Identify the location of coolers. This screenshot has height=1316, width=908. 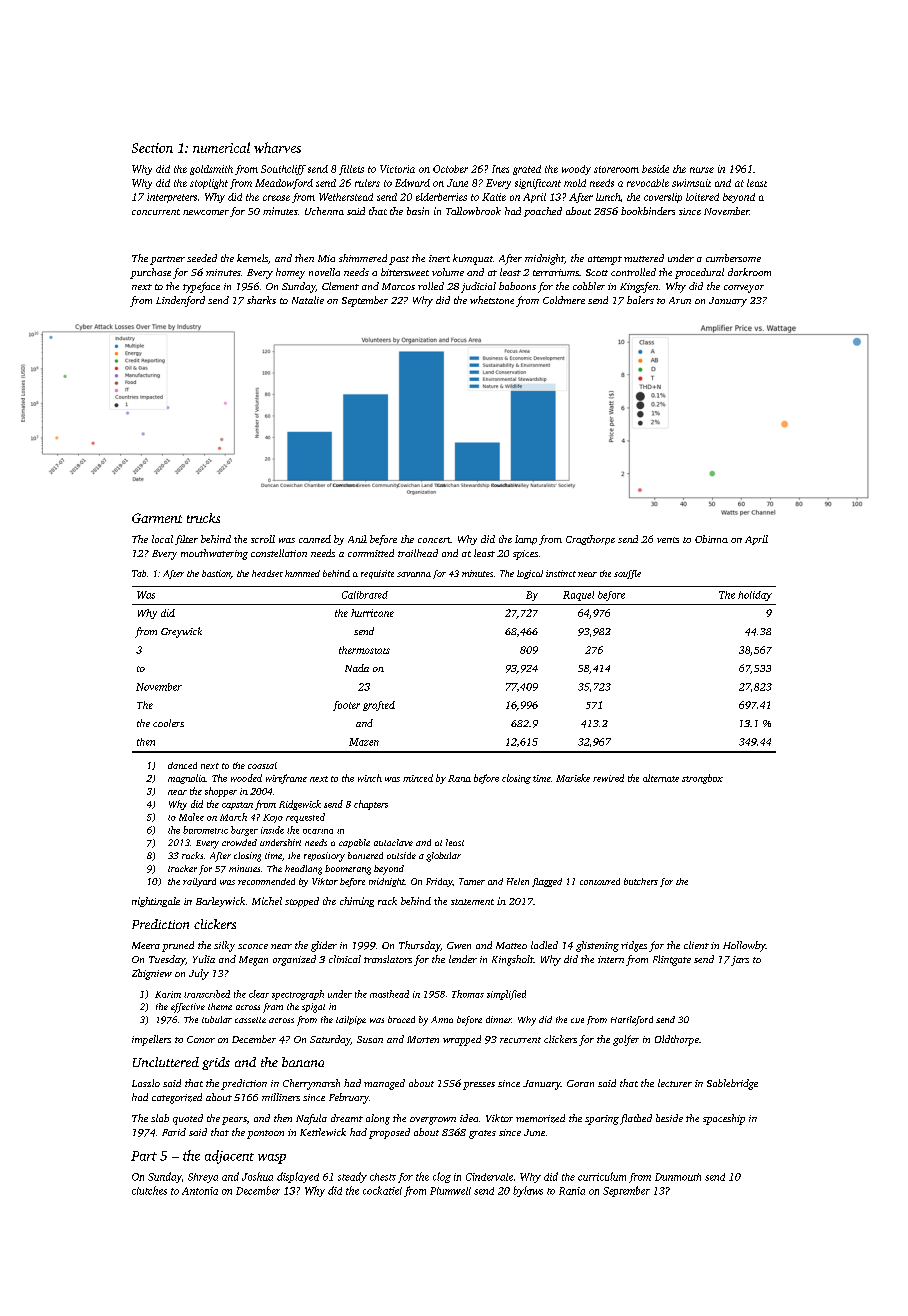
(168, 723).
